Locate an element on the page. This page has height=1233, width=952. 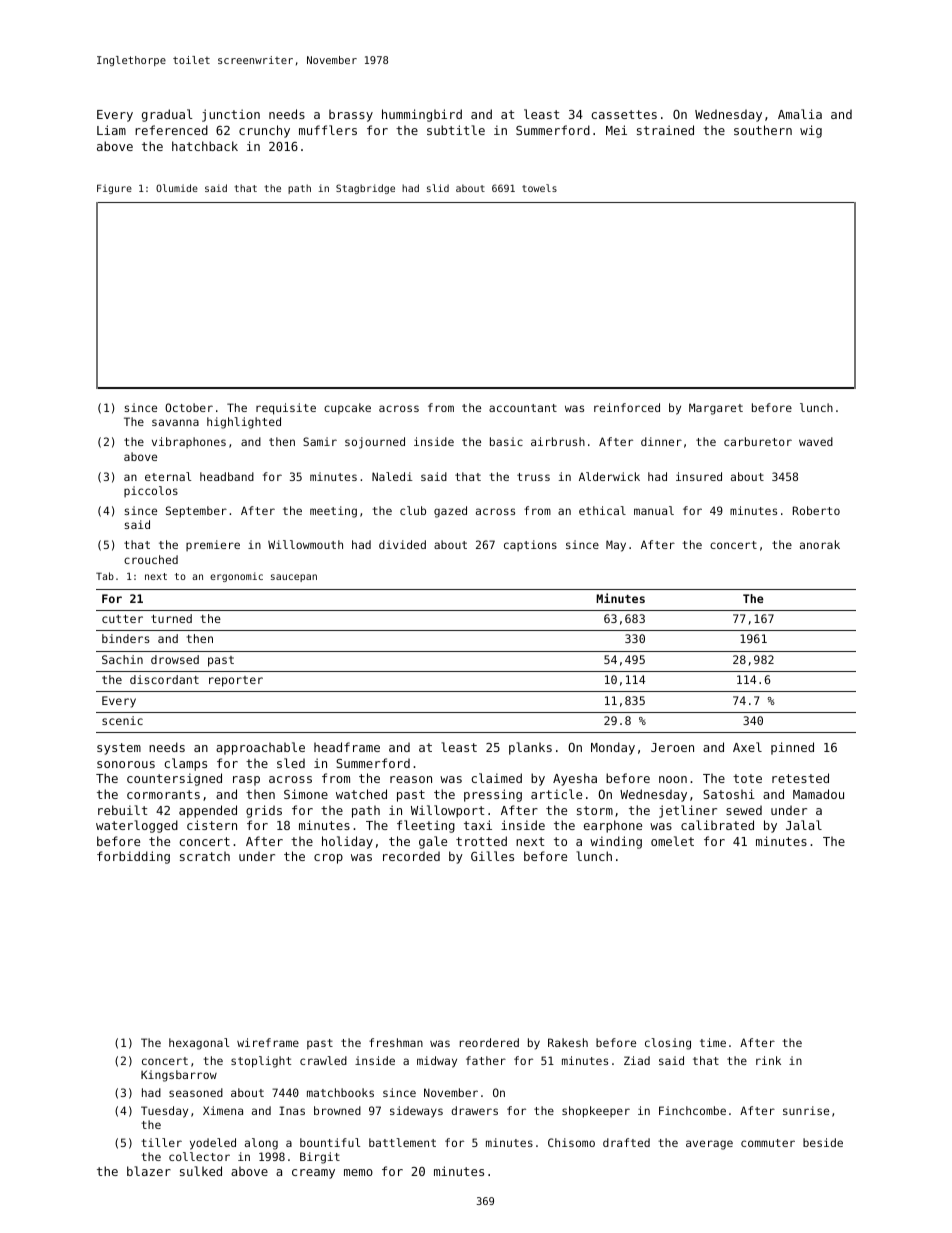
winding is located at coordinates (616, 842).
